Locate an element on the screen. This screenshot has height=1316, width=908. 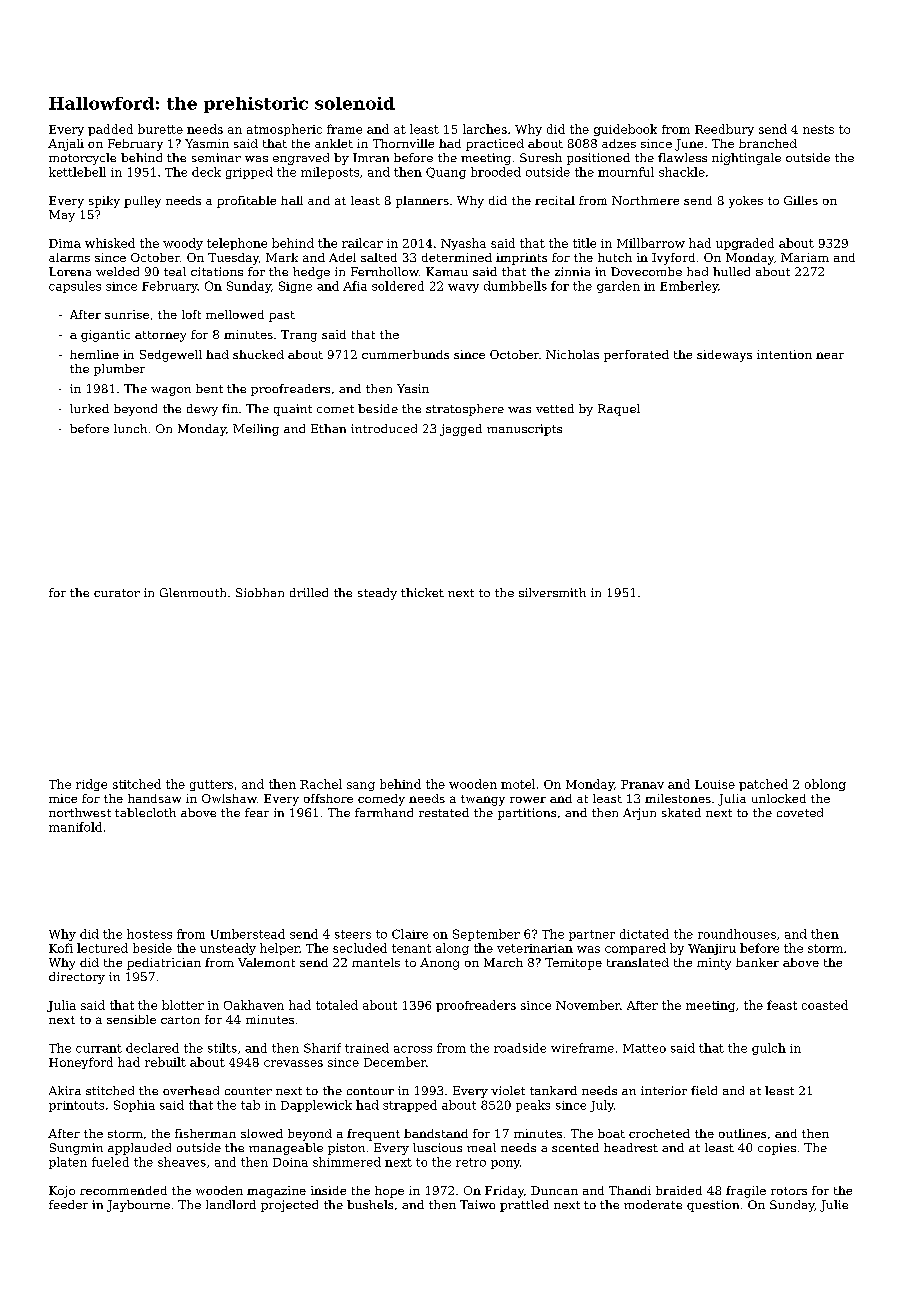
Ethan is located at coordinates (328, 428).
